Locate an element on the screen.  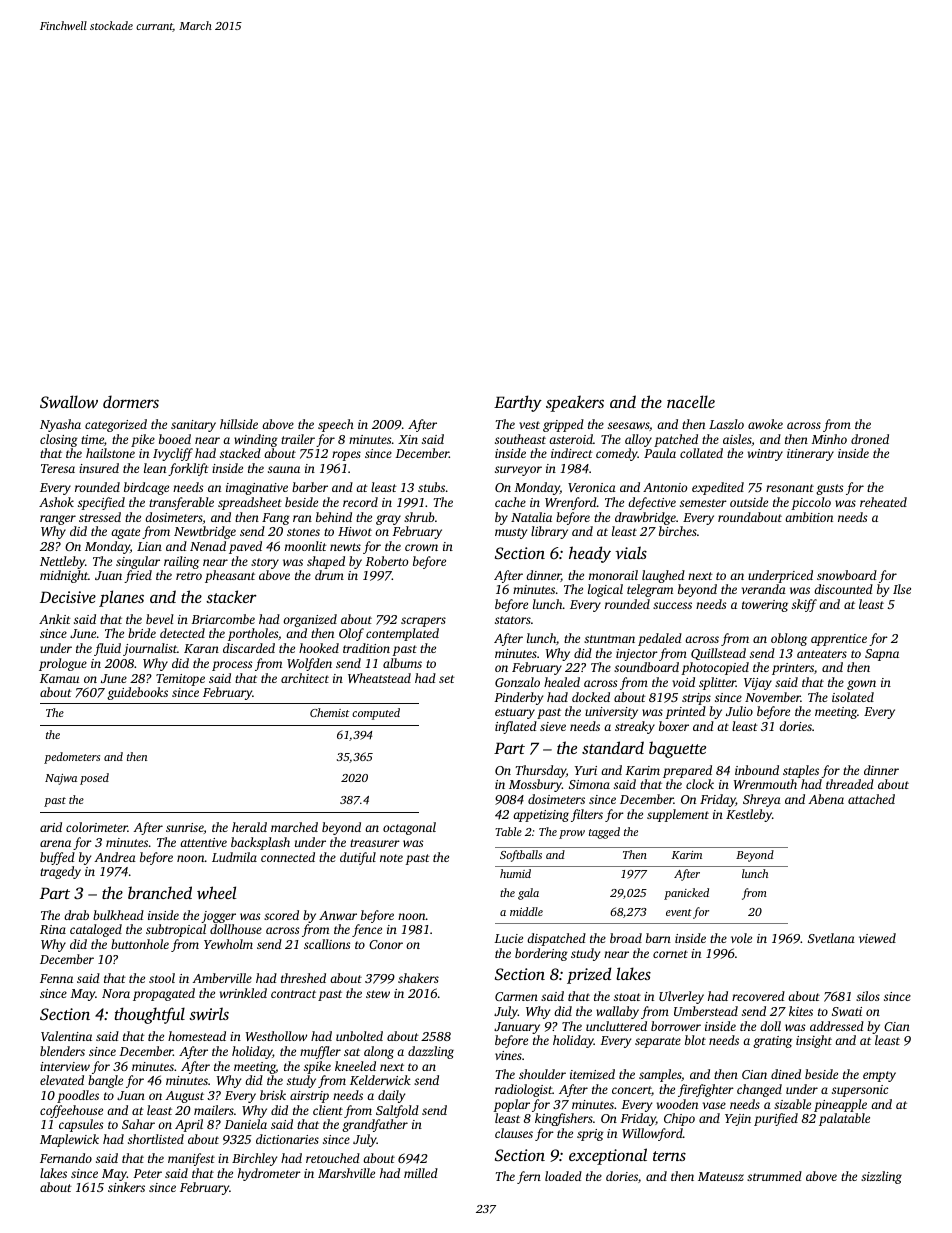
Swallow is located at coordinates (69, 402).
